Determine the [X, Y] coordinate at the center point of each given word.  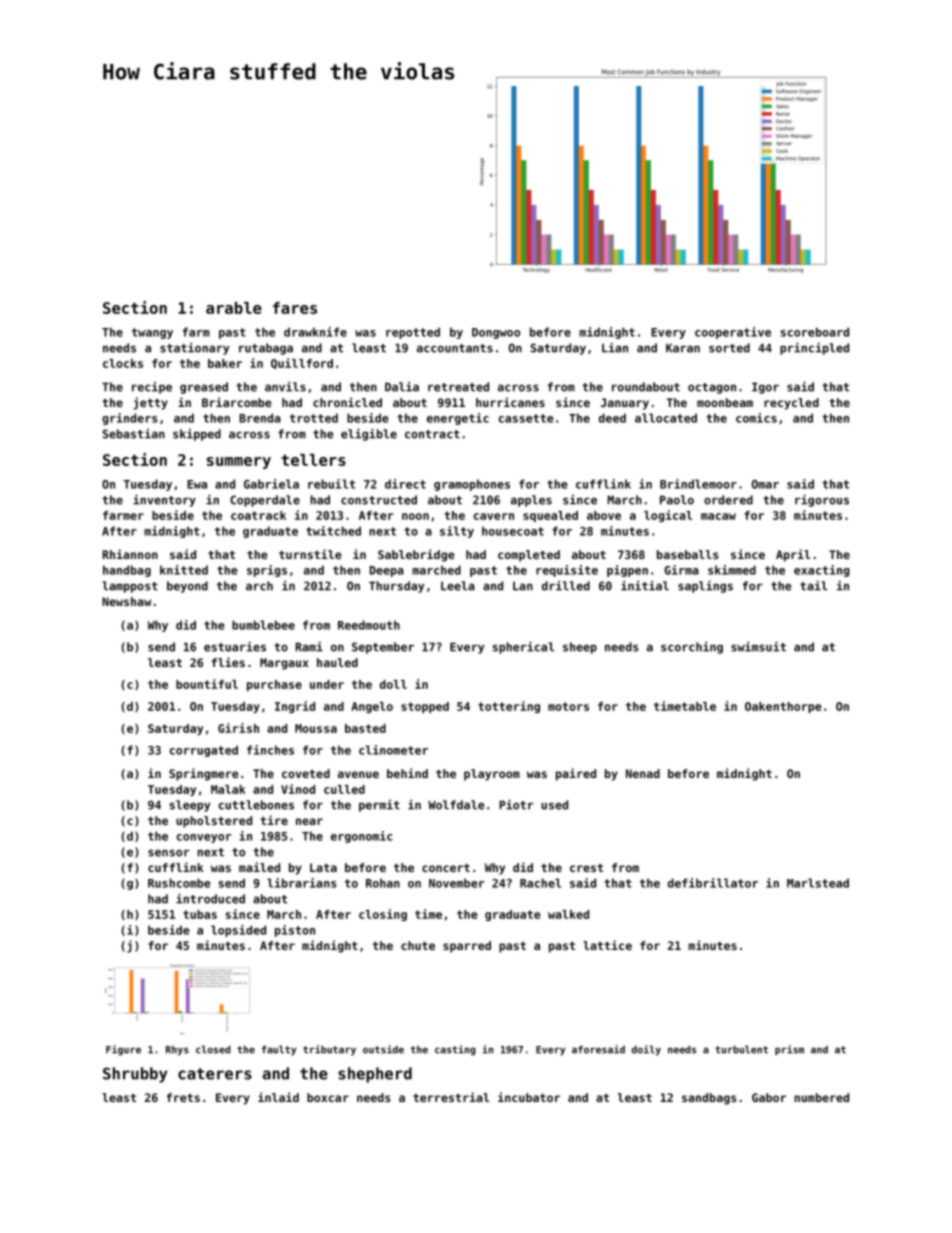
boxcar [328, 1097]
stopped [425, 707]
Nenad [643, 773]
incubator [529, 1097]
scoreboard [815, 332]
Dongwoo [496, 333]
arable [234, 308]
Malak [228, 789]
